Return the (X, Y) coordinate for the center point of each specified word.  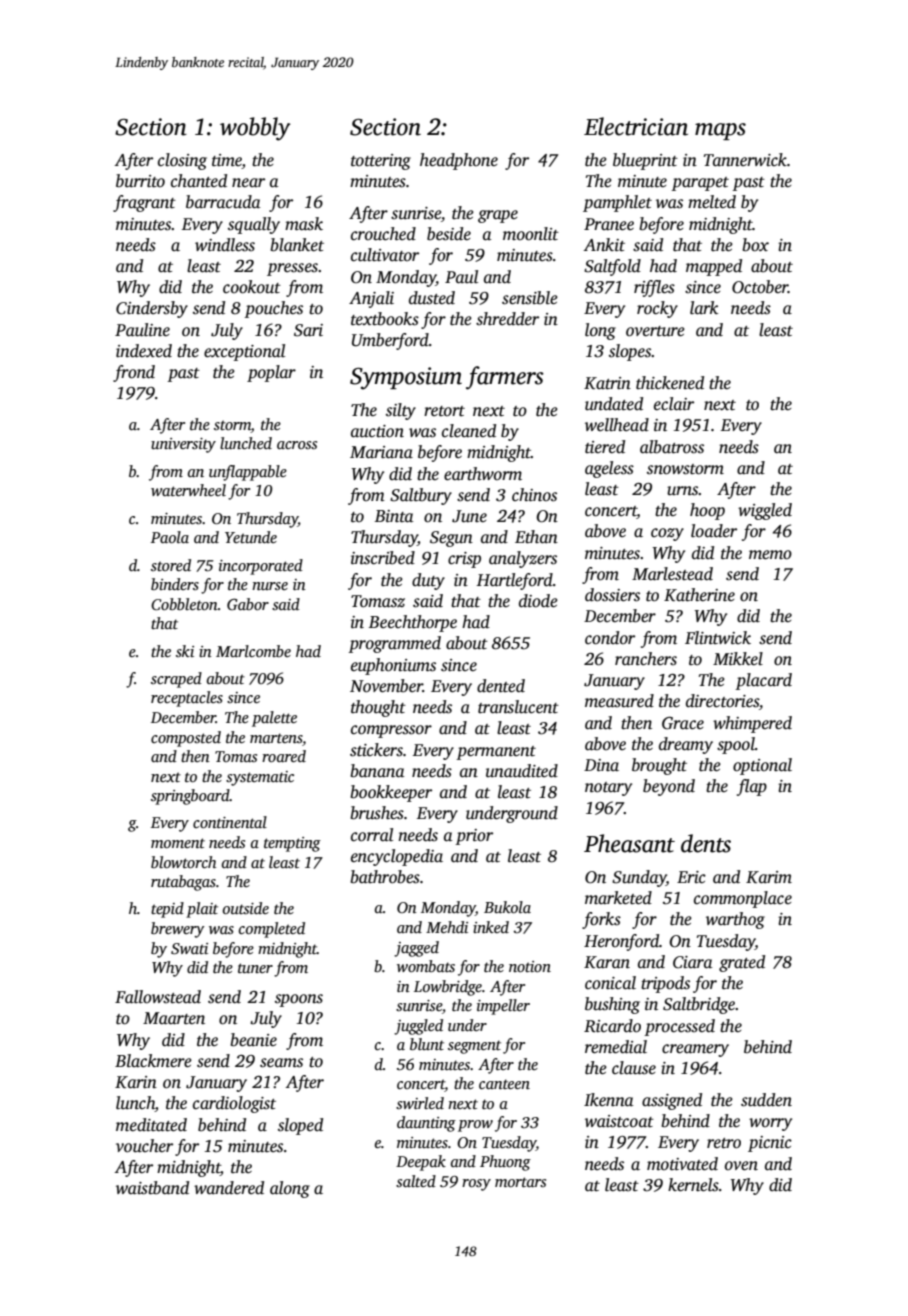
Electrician (636, 126)
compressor (391, 731)
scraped (176, 680)
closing (182, 161)
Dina (601, 765)
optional (762, 766)
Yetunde (251, 537)
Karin (136, 1082)
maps (720, 131)
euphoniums (393, 666)
